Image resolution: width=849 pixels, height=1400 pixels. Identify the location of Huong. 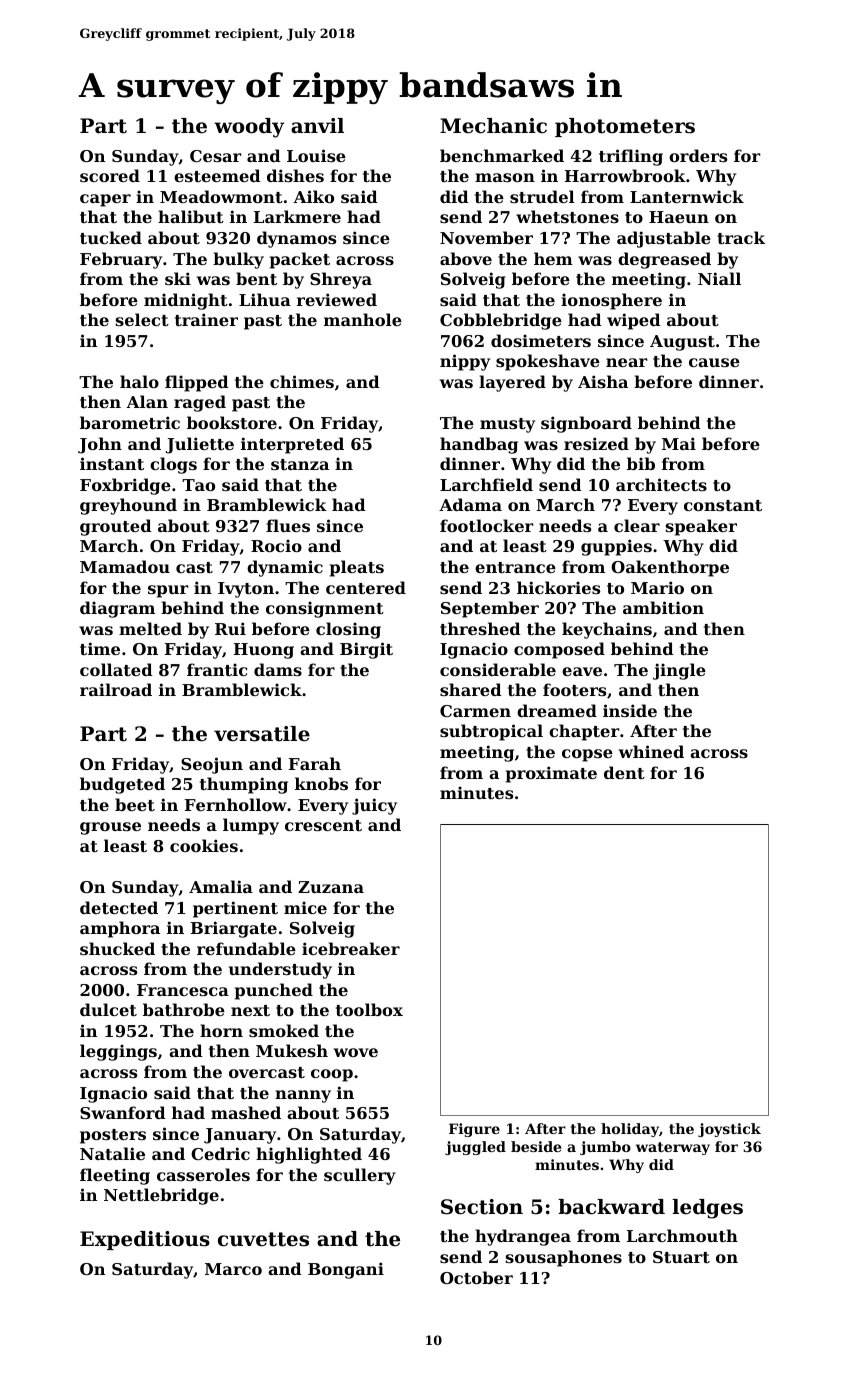
(264, 651).
